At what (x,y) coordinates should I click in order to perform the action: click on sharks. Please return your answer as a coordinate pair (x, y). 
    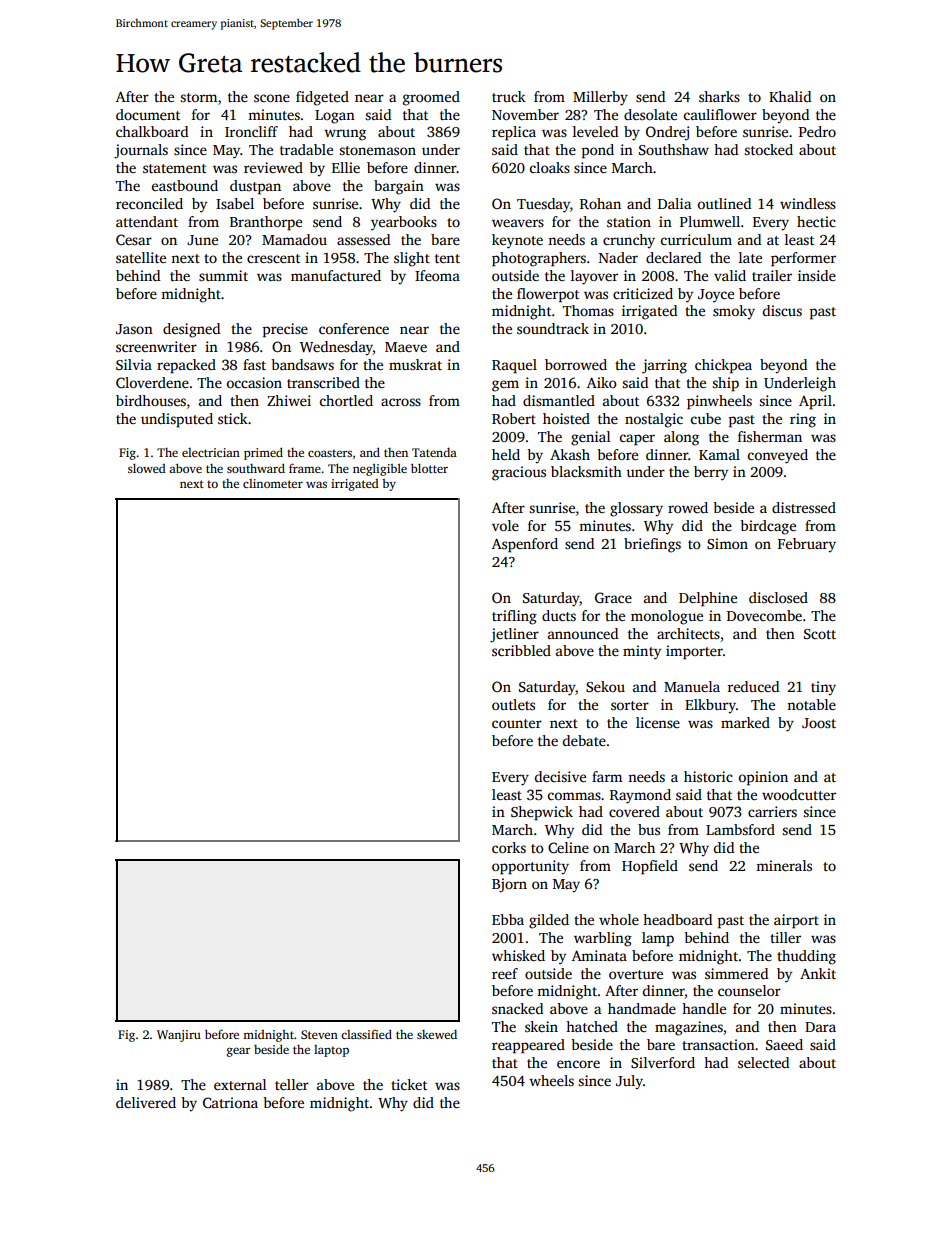
    Looking at the image, I should click on (719, 96).
